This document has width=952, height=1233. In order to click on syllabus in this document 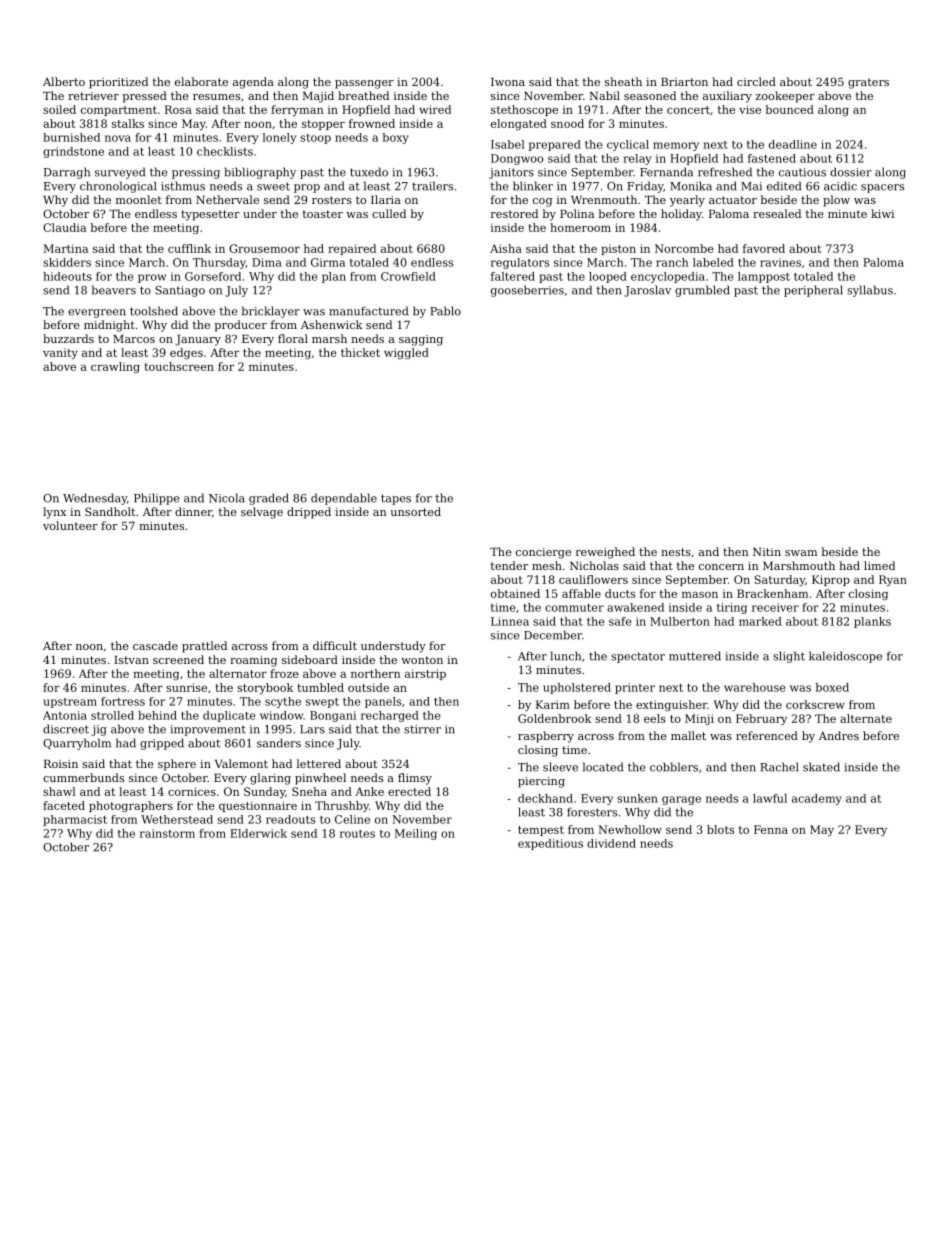, I will do `click(870, 291)`.
